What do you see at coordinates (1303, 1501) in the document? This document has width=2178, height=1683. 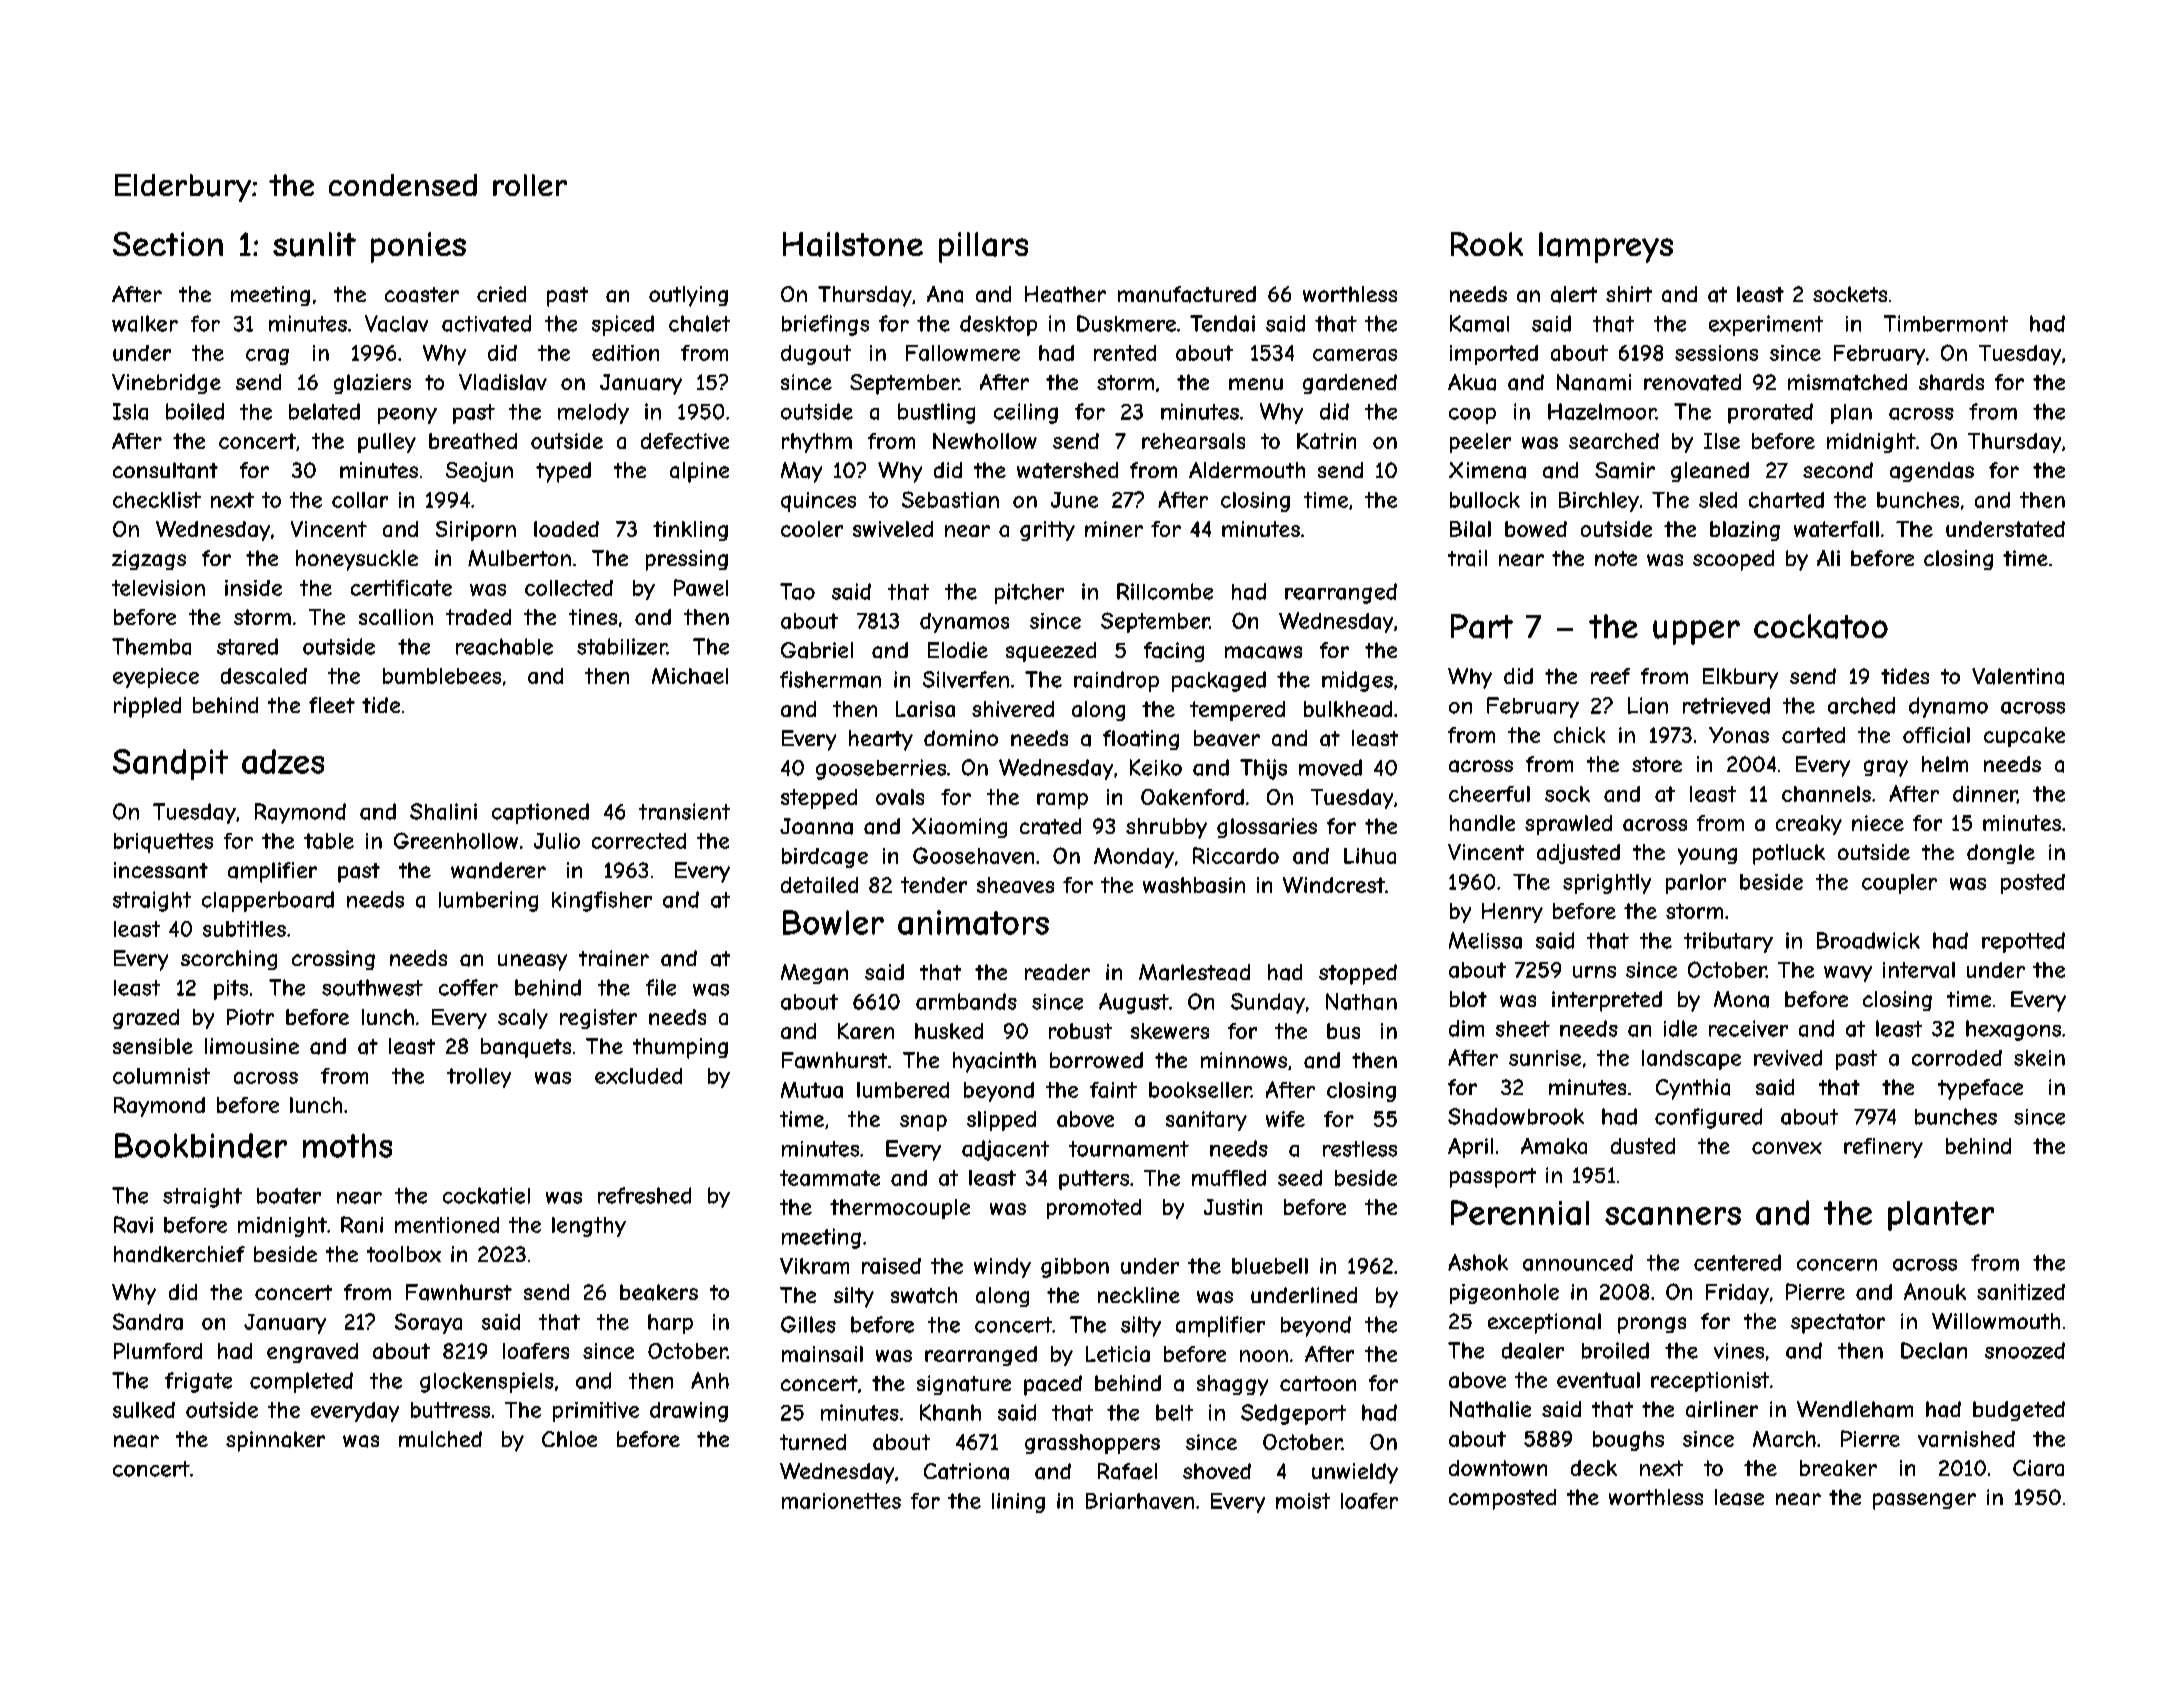 I see `moist` at bounding box center [1303, 1501].
